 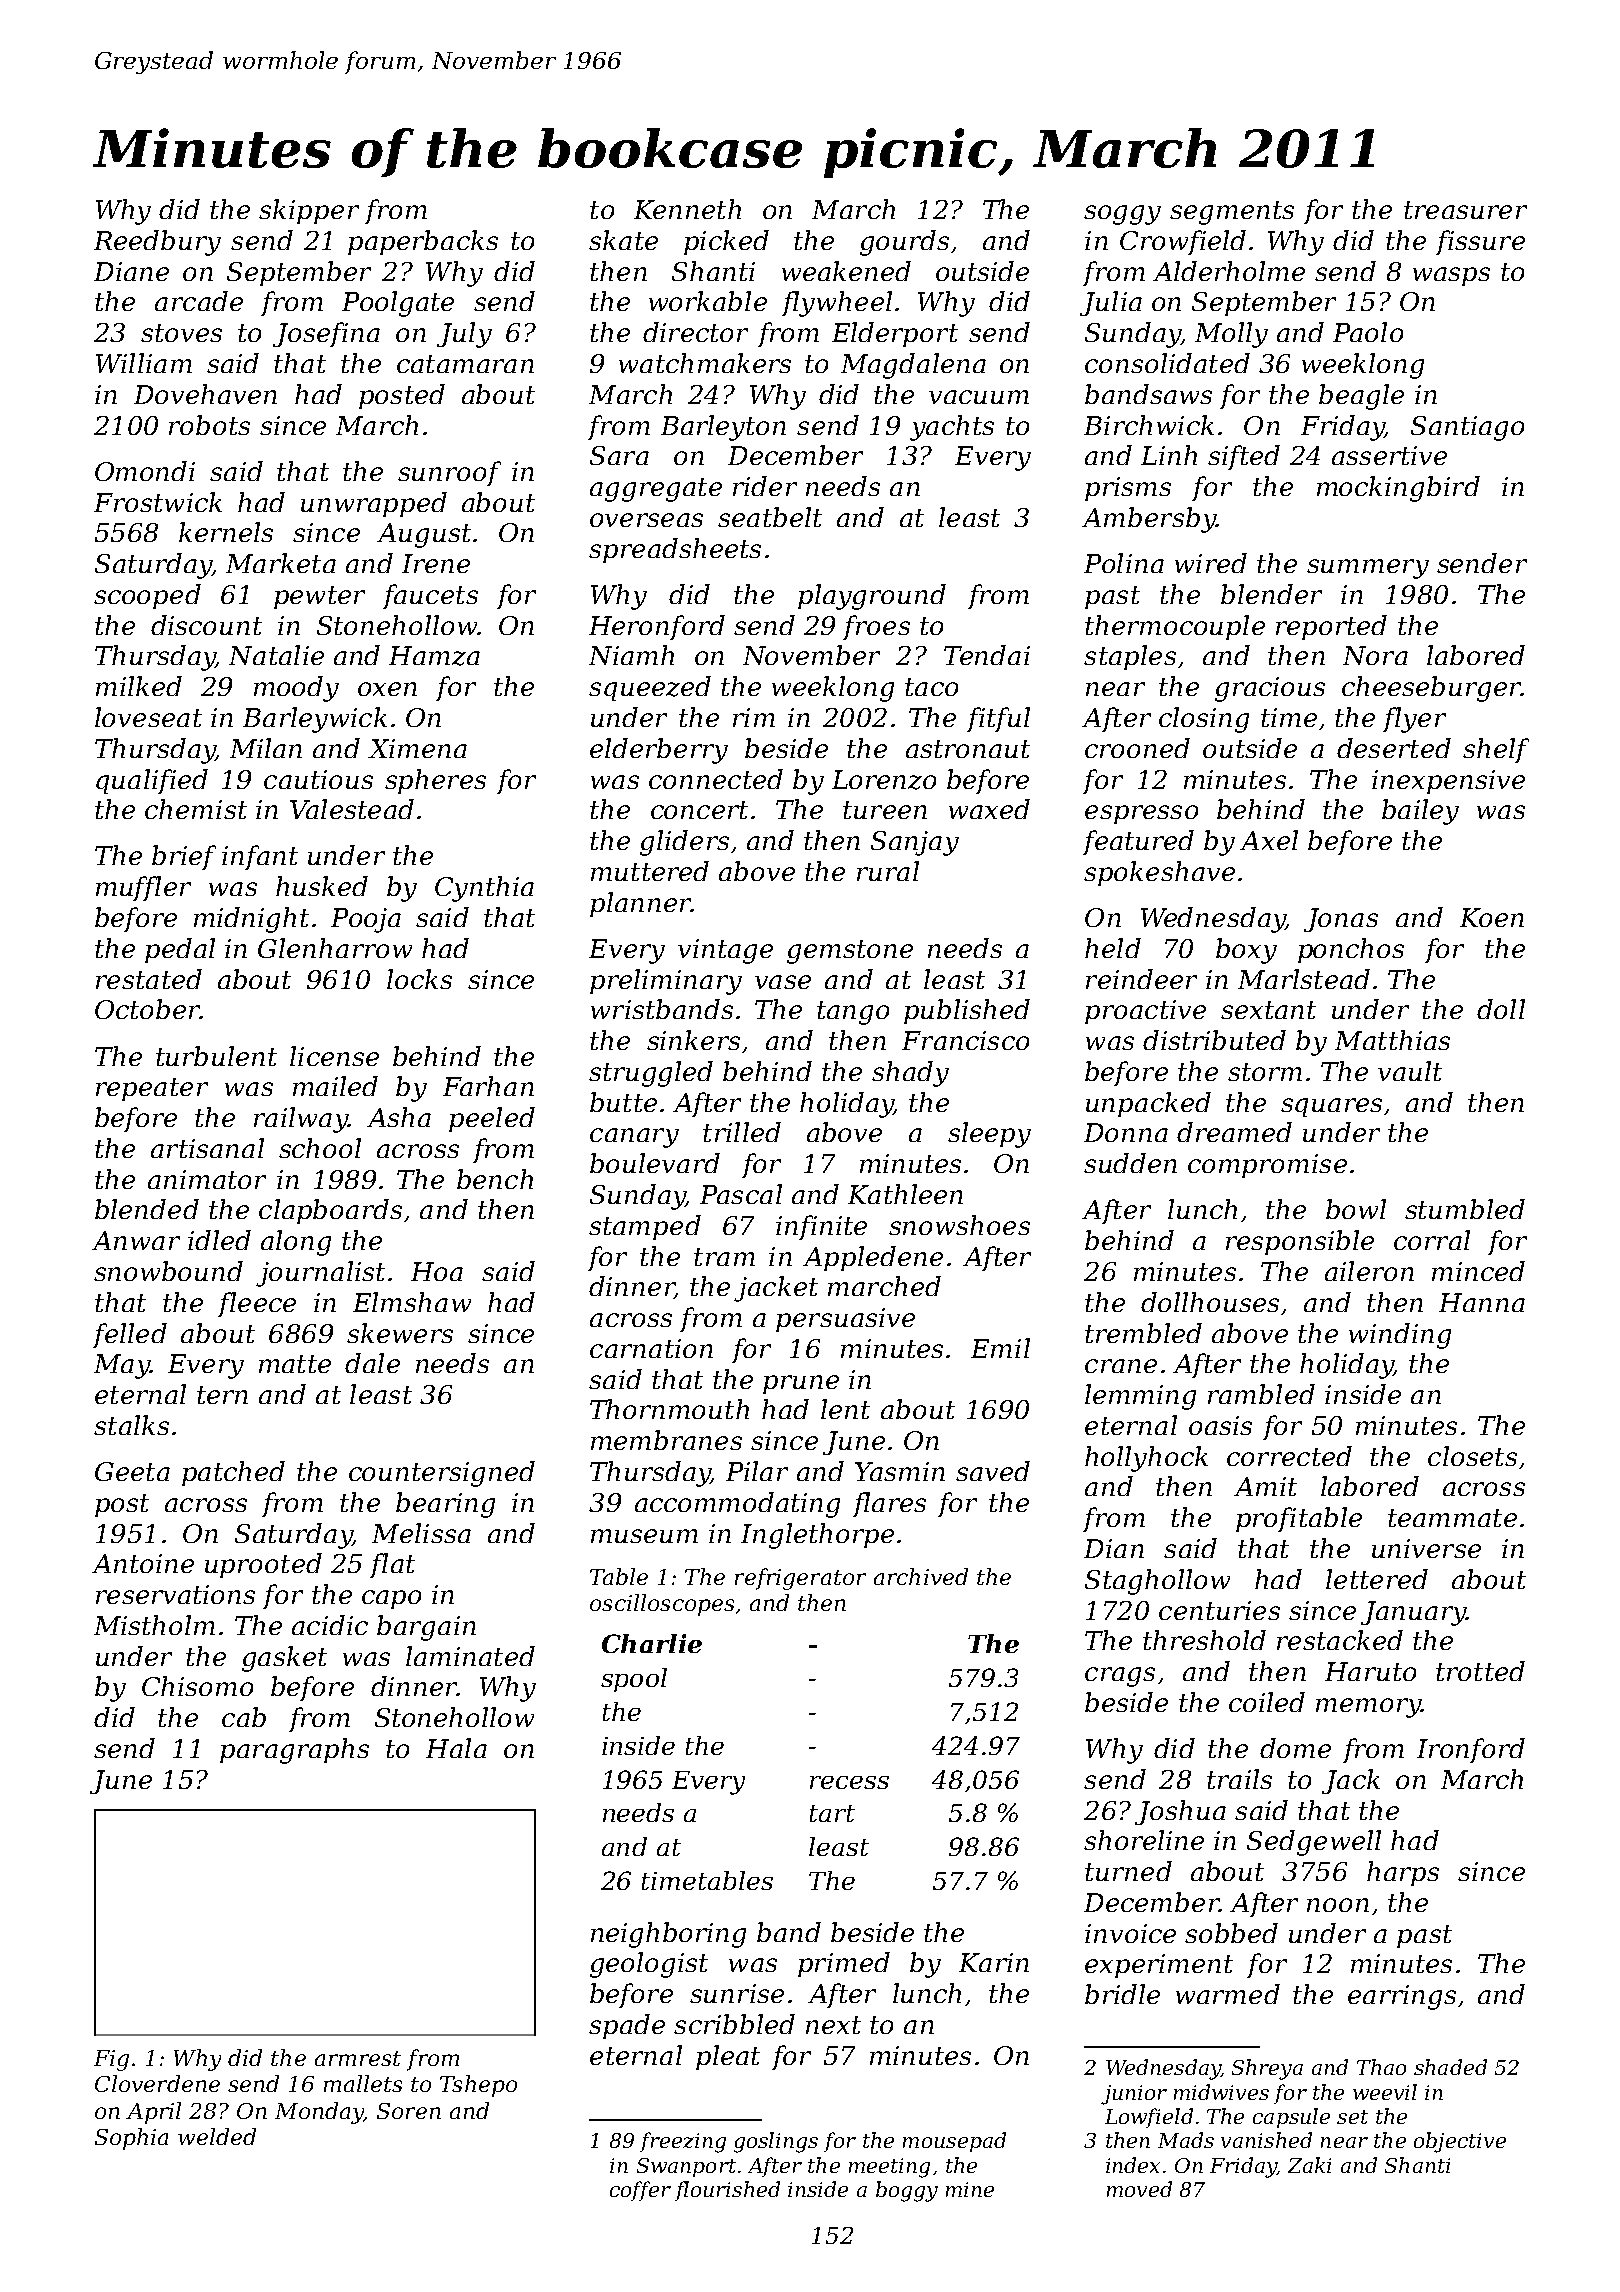 What do you see at coordinates (358, 2058) in the image?
I see `armrest` at bounding box center [358, 2058].
